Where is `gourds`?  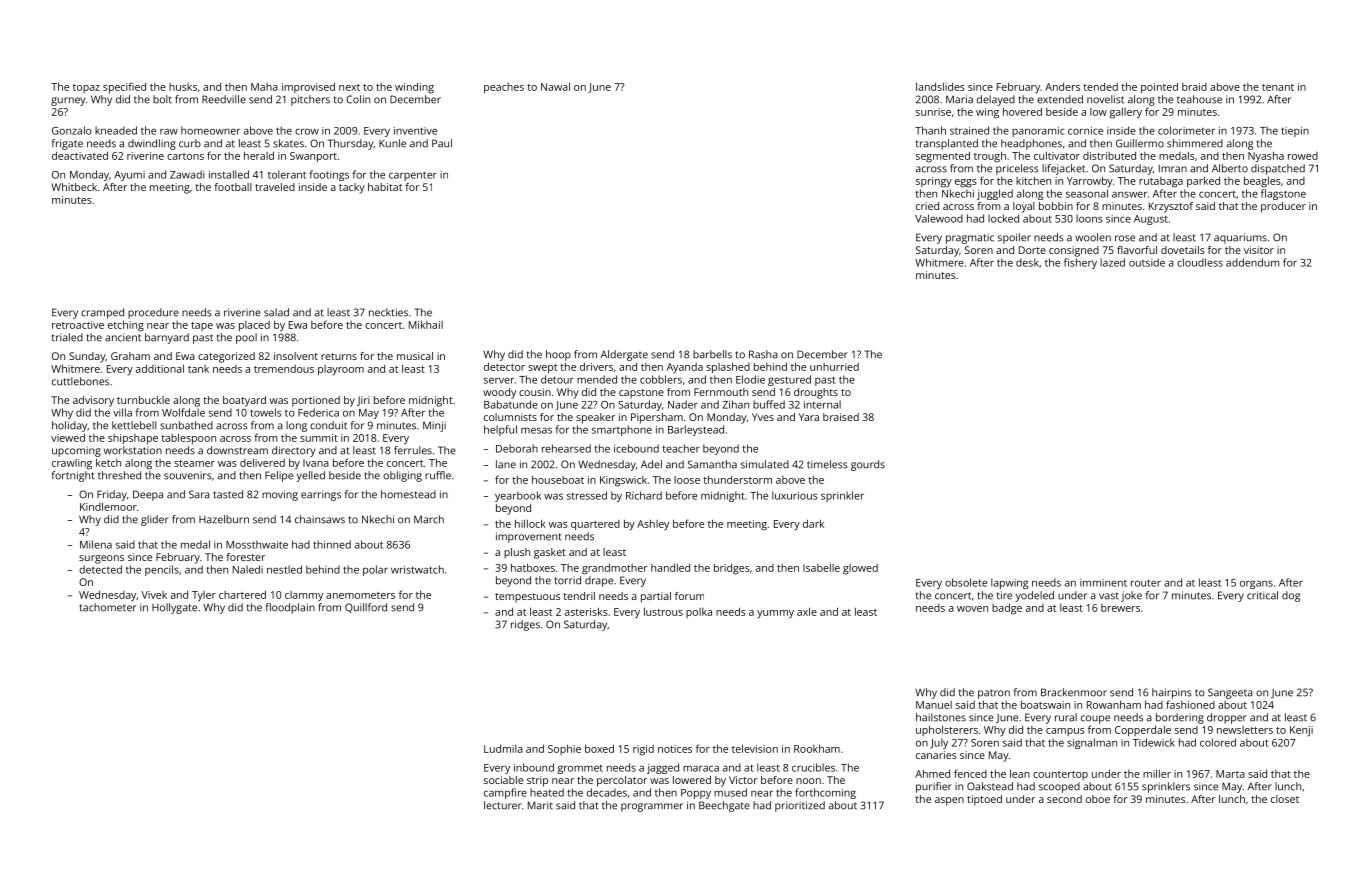 gourds is located at coordinates (868, 465).
